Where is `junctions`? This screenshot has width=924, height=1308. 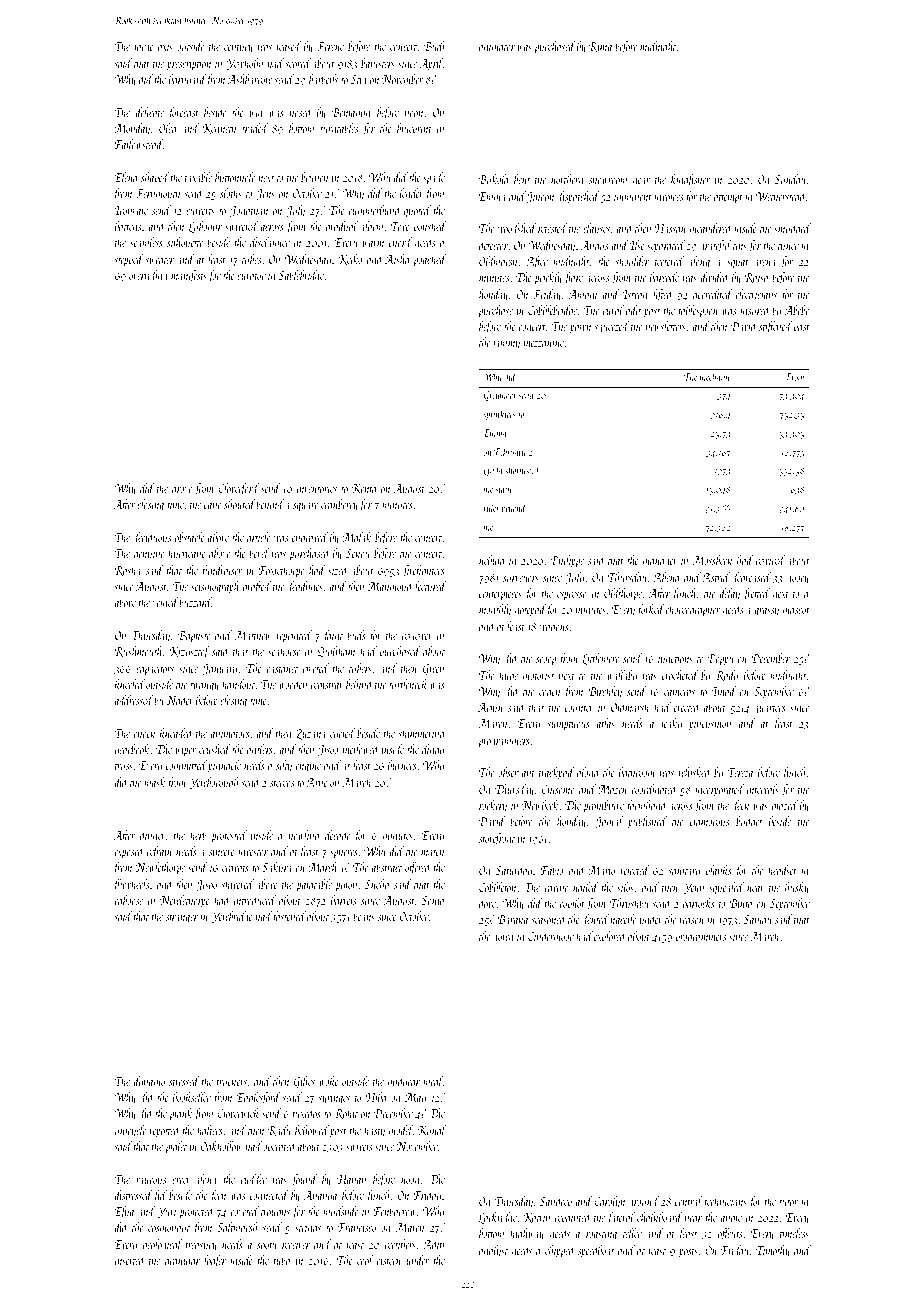 junctions is located at coordinates (674, 660).
